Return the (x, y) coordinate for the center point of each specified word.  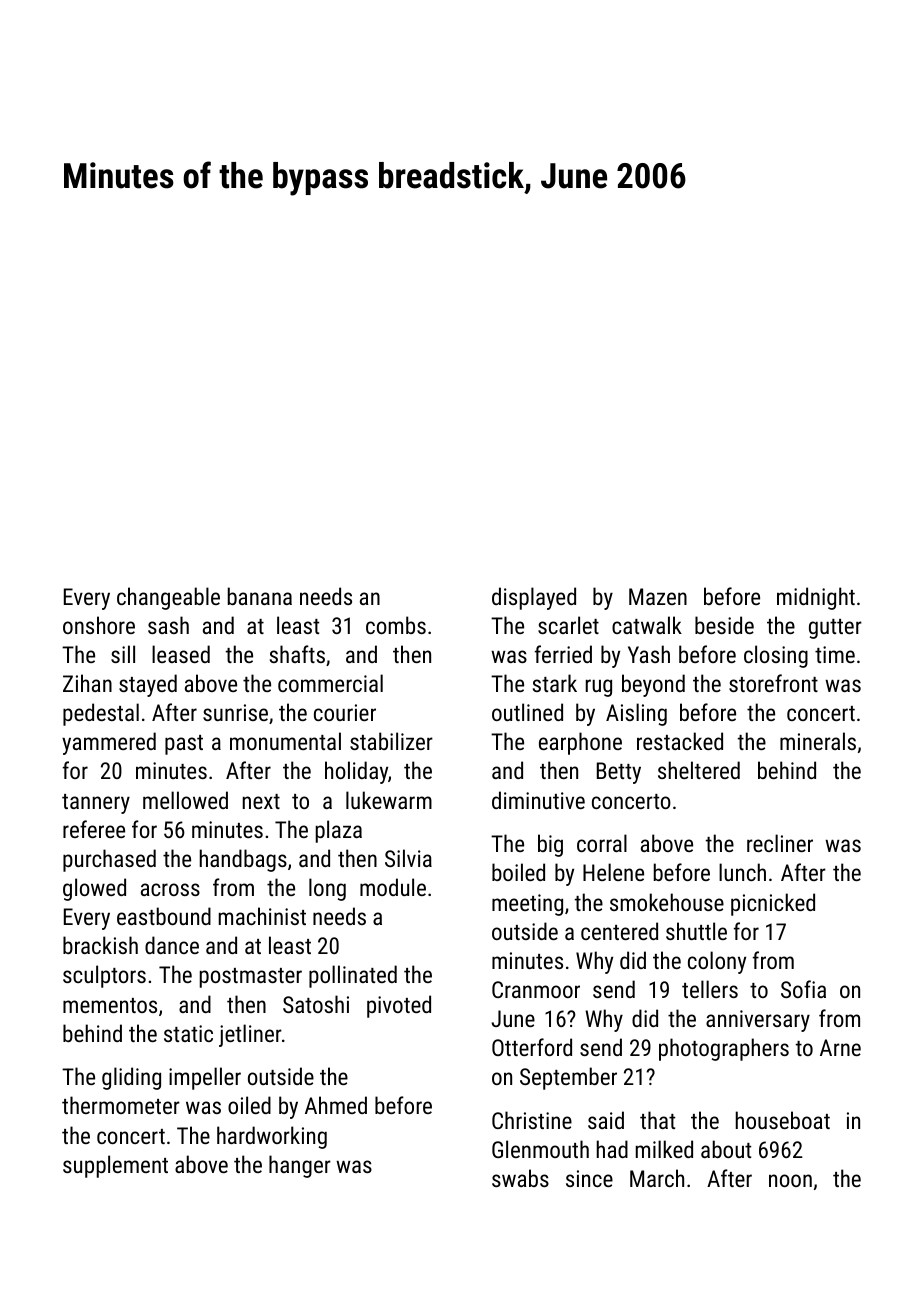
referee (94, 829)
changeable (168, 598)
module (393, 887)
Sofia (803, 989)
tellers (710, 989)
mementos (110, 1005)
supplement (115, 1166)
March (657, 1178)
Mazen (658, 596)
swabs (520, 1178)
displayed (534, 598)
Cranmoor (536, 989)
